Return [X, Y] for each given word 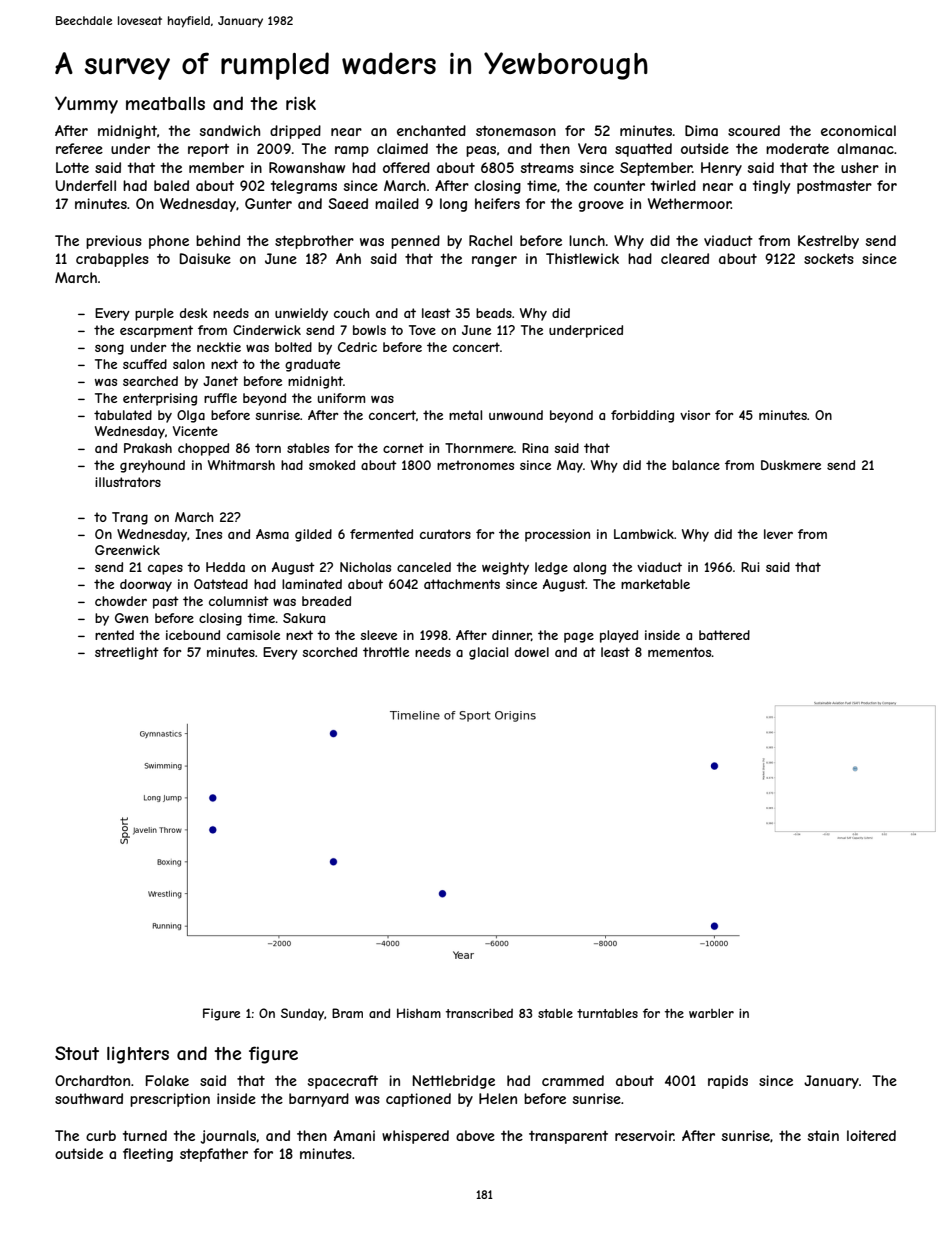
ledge [551, 568]
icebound [193, 635]
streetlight [127, 653]
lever [778, 534]
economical [858, 130]
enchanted [431, 130]
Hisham [419, 1013]
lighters [138, 1055]
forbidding [642, 416]
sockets [829, 258]
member [216, 167]
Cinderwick [267, 330]
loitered [871, 1135]
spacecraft [343, 1082]
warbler [711, 1013]
